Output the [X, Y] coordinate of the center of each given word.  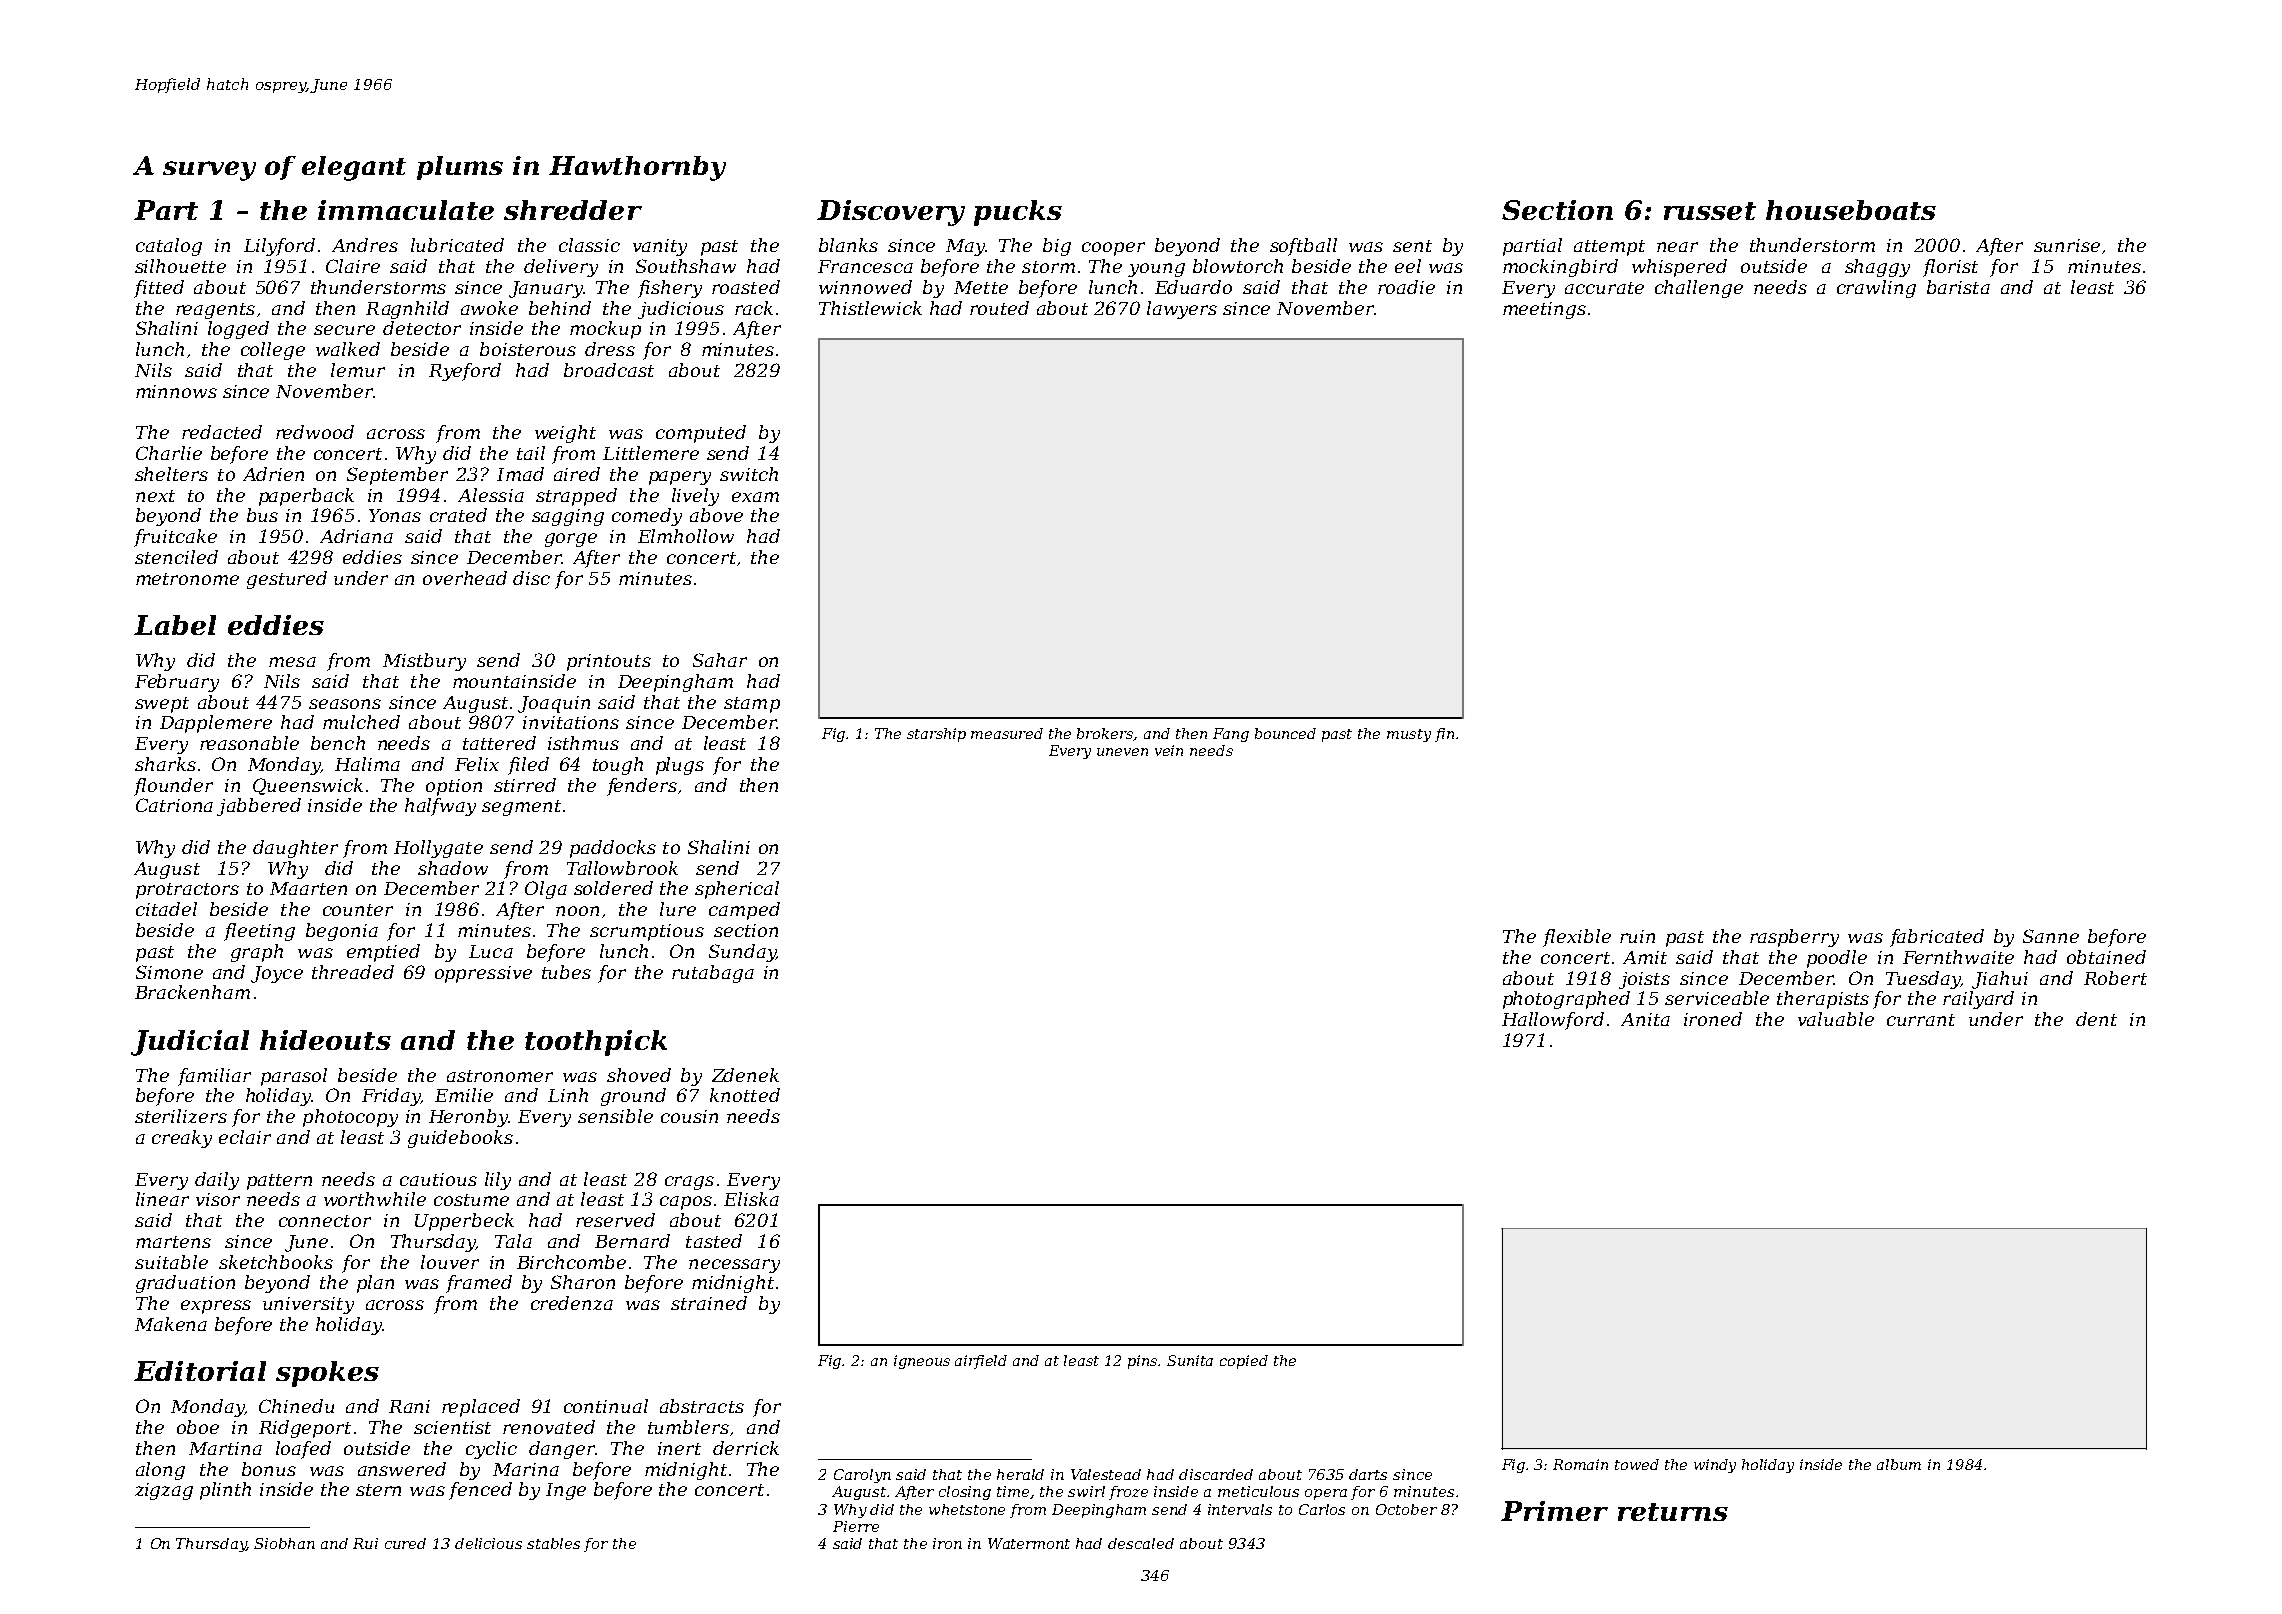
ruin [1637, 936]
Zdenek [745, 1075]
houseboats [1851, 210]
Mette [981, 287]
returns [1673, 1512]
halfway [440, 807]
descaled [1141, 1543]
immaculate [406, 210]
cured [405, 1543]
